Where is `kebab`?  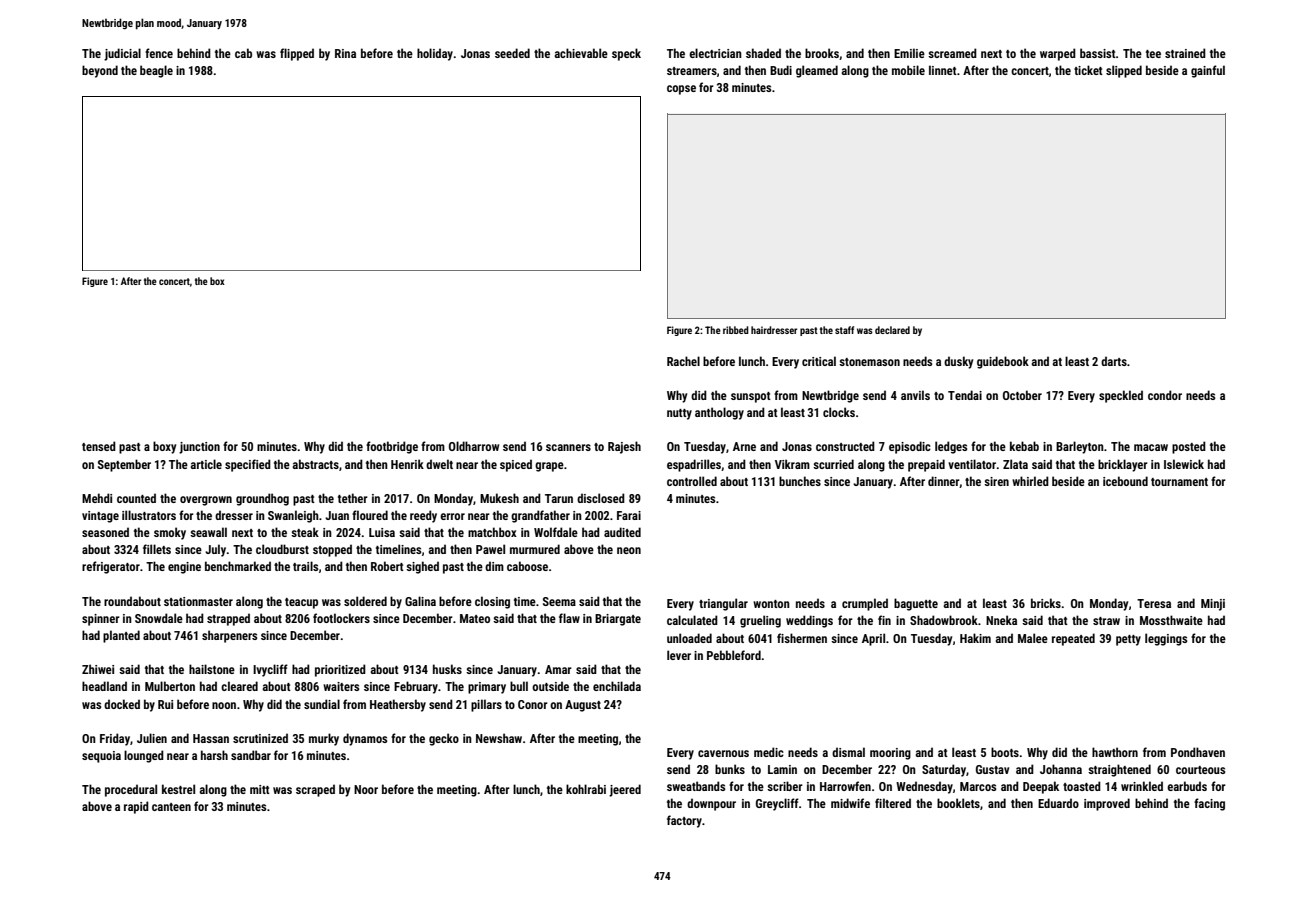 kebab is located at coordinates (1024, 446).
